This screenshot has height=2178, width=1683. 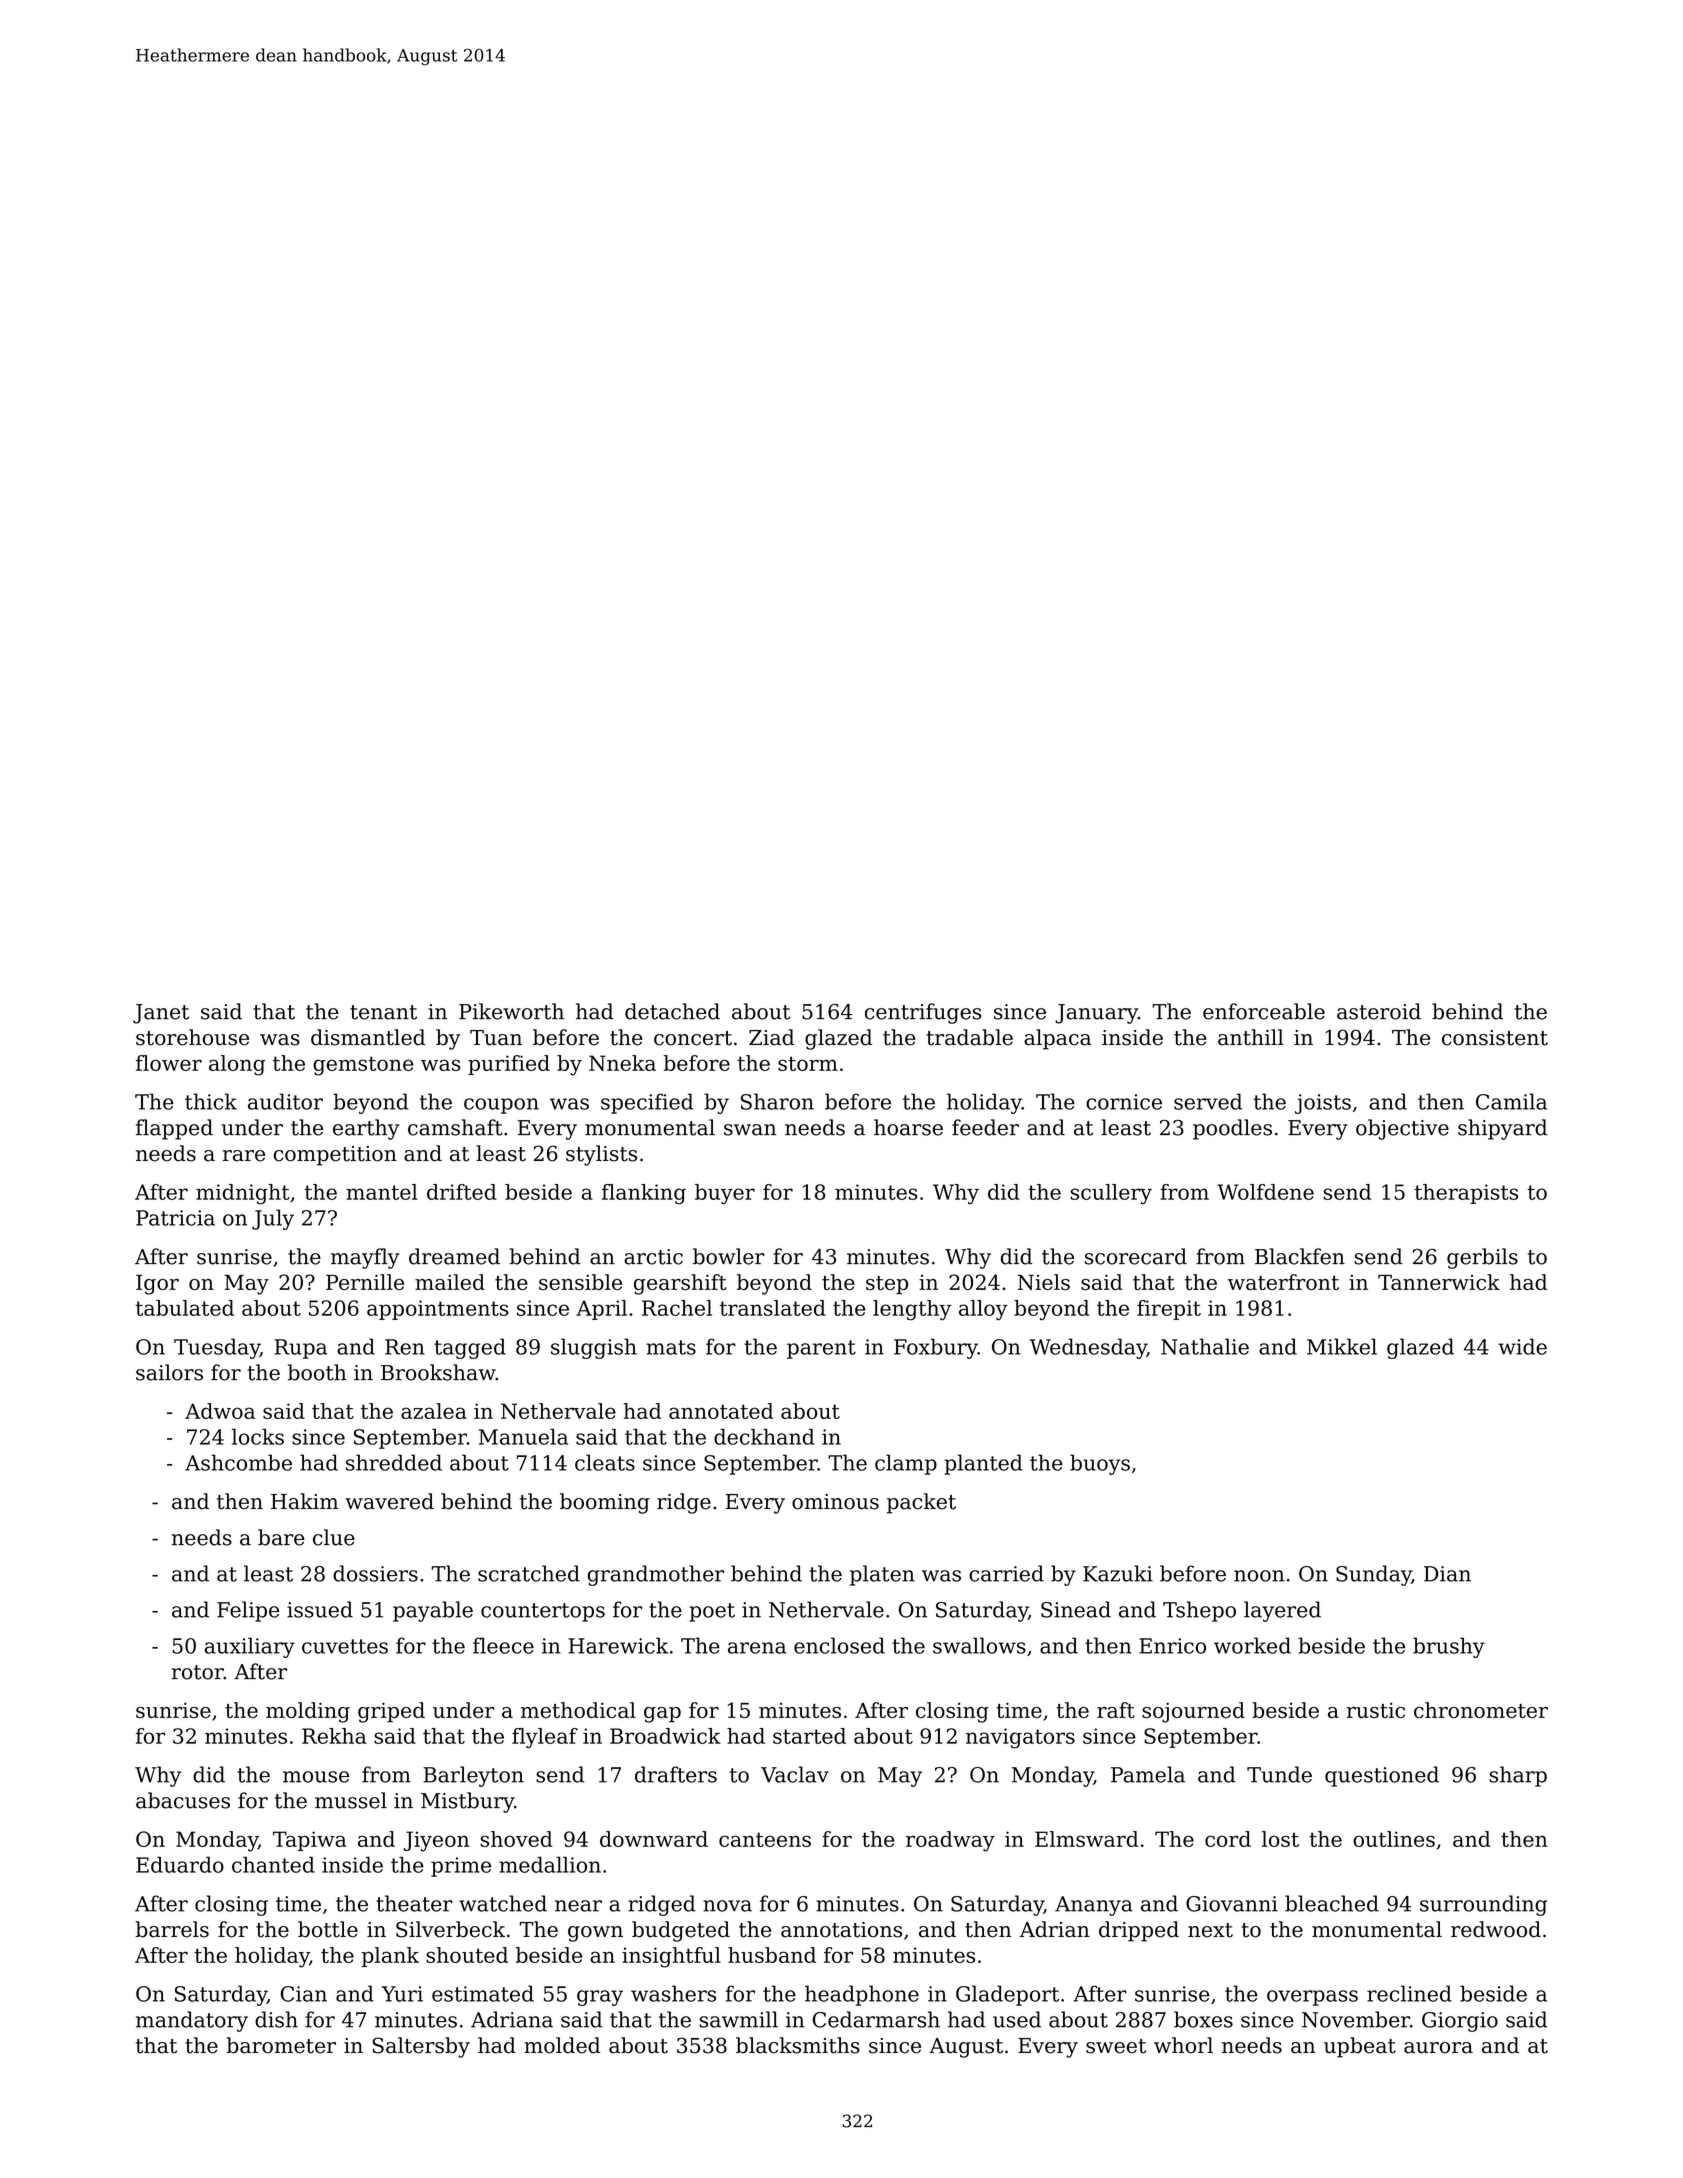 What do you see at coordinates (578, 1710) in the screenshot?
I see `methodical` at bounding box center [578, 1710].
